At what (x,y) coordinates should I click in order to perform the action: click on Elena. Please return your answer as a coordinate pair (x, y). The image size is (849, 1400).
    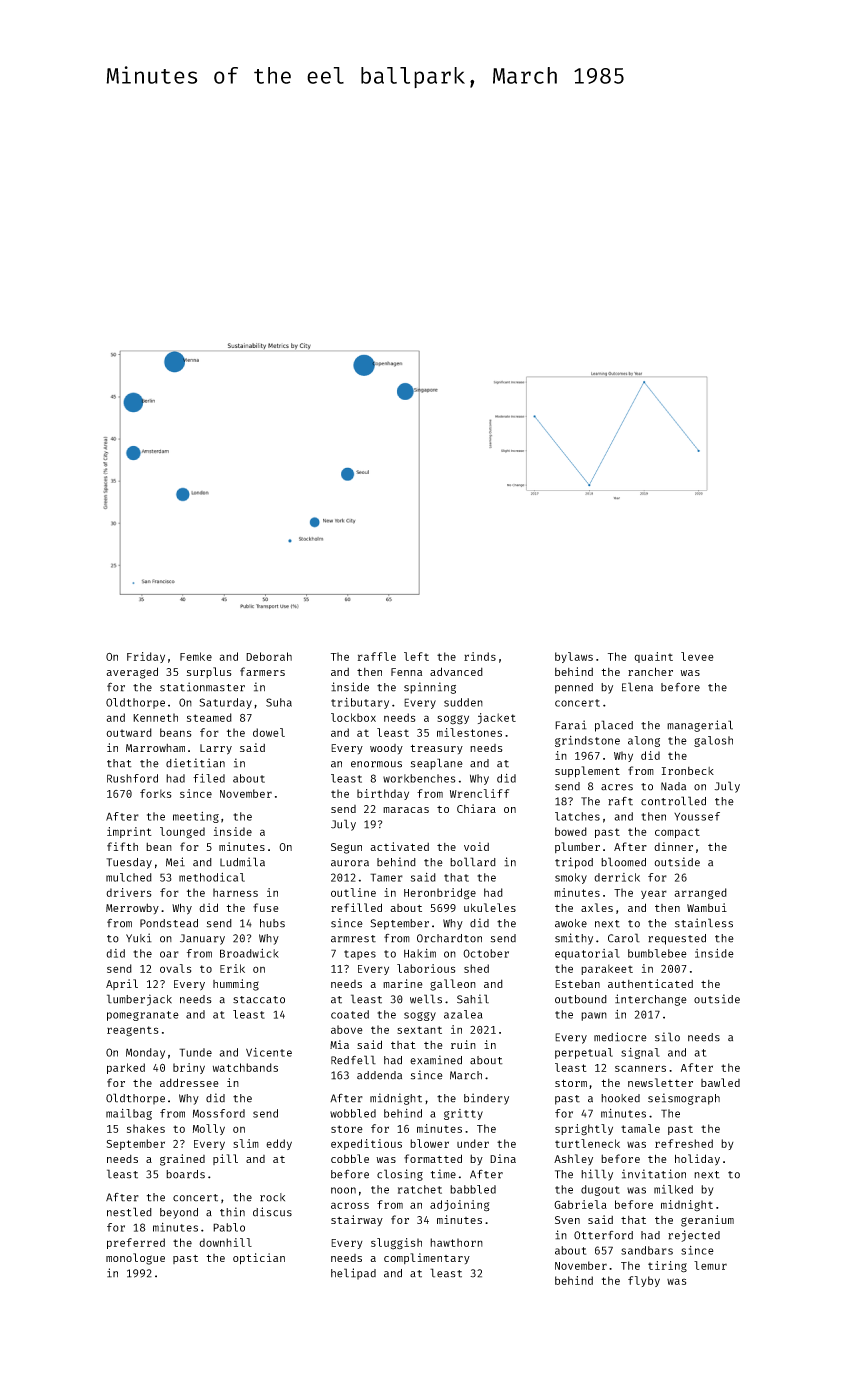
    Looking at the image, I should click on (637, 687).
